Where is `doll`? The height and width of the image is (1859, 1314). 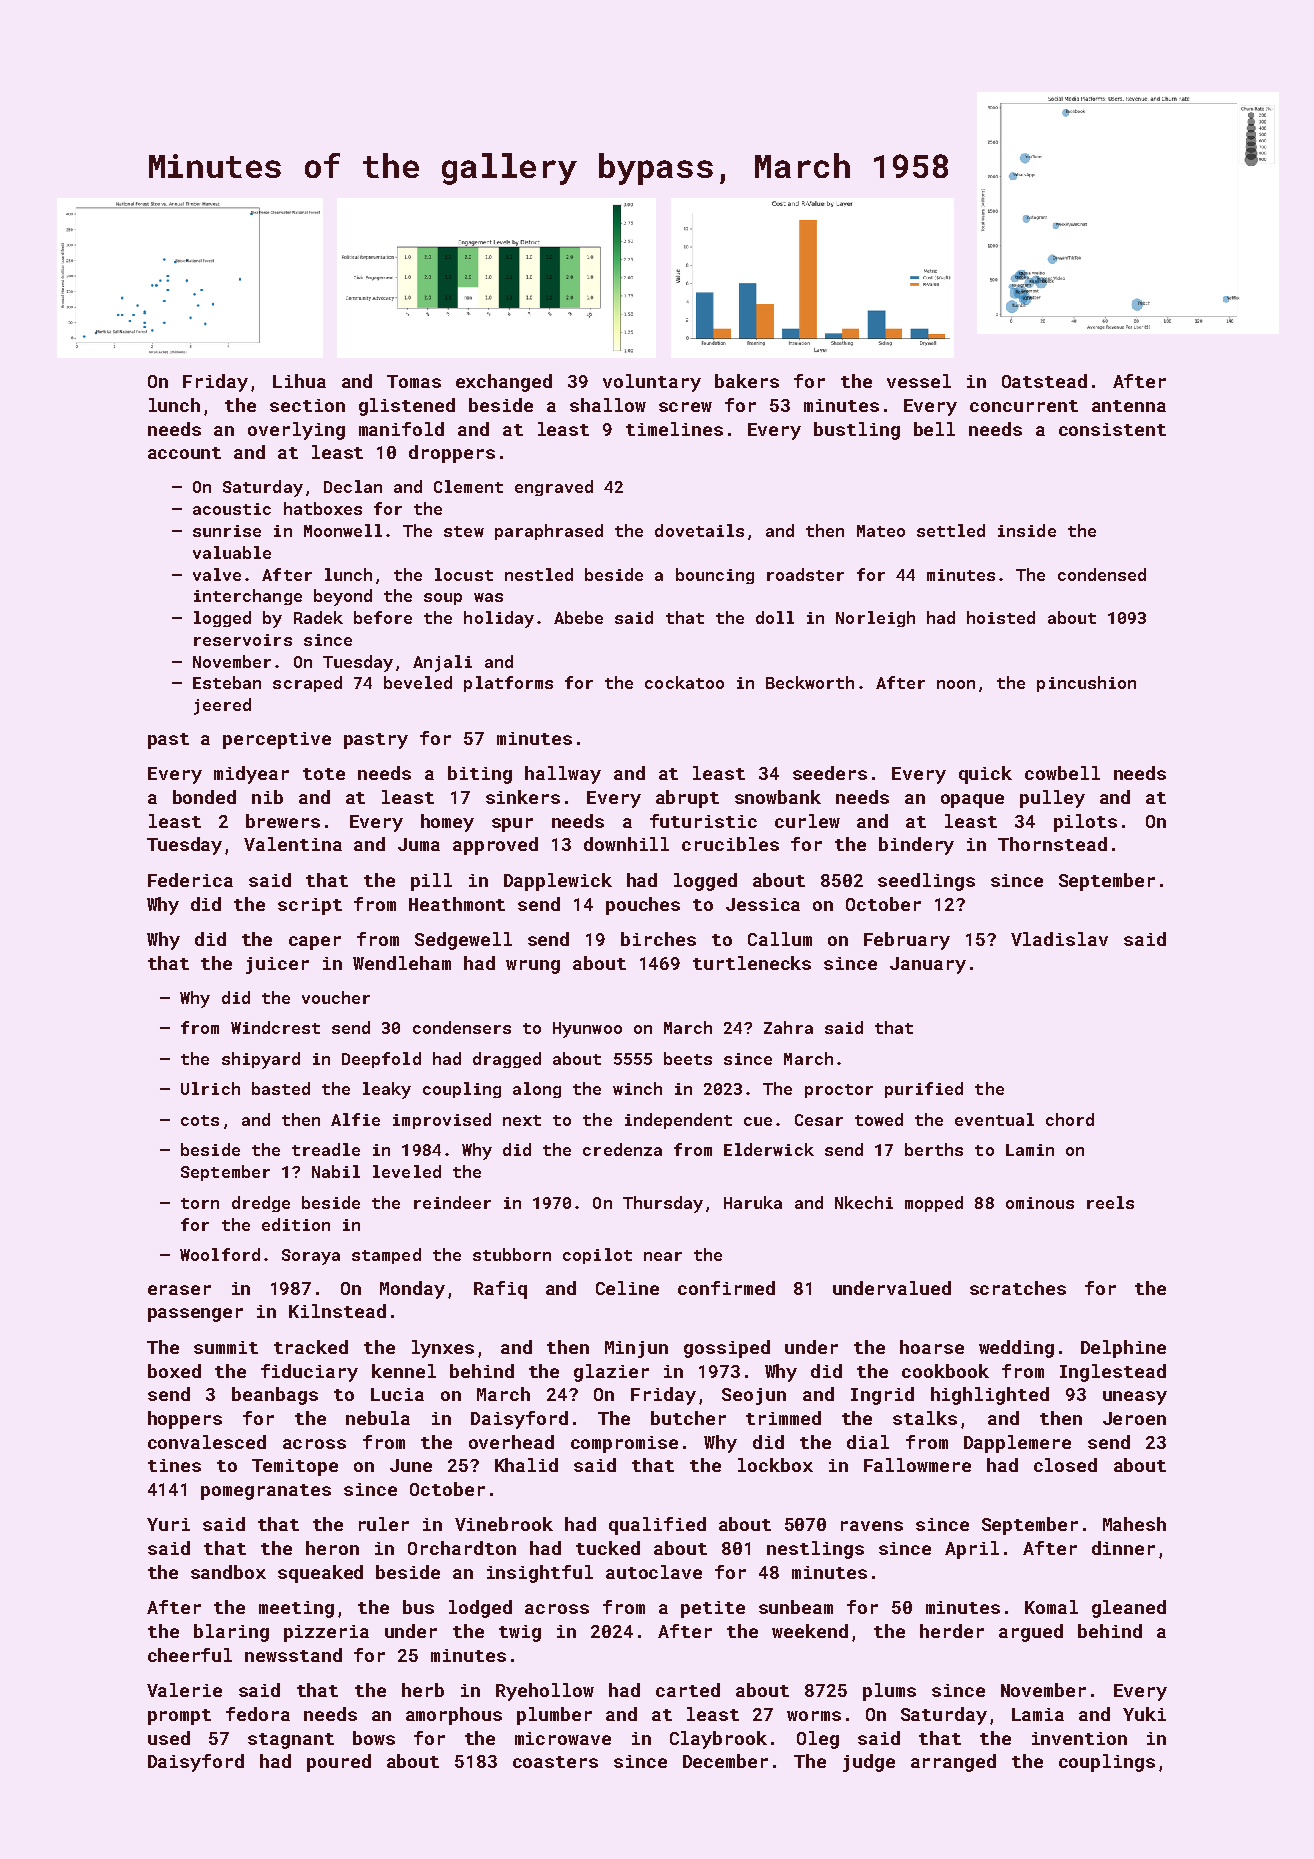 doll is located at coordinates (775, 617).
